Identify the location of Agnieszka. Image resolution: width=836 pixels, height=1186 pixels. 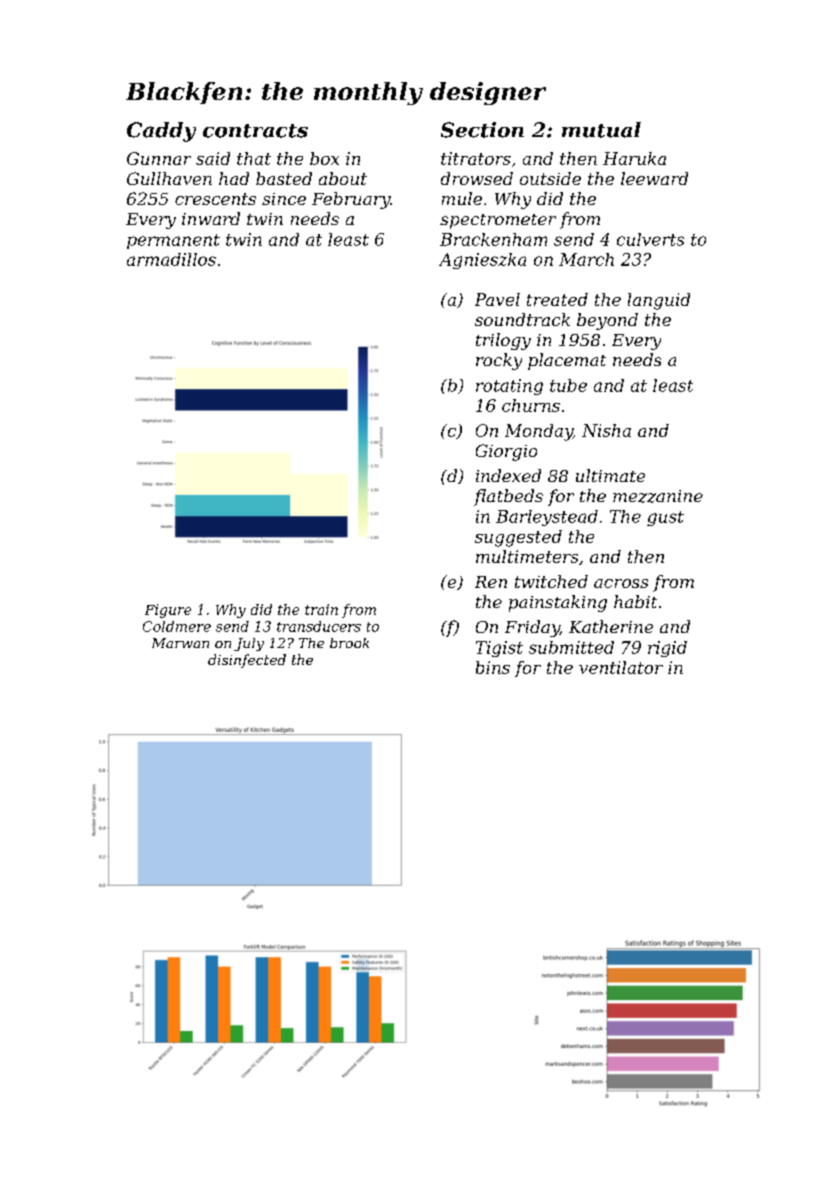
(482, 261).
